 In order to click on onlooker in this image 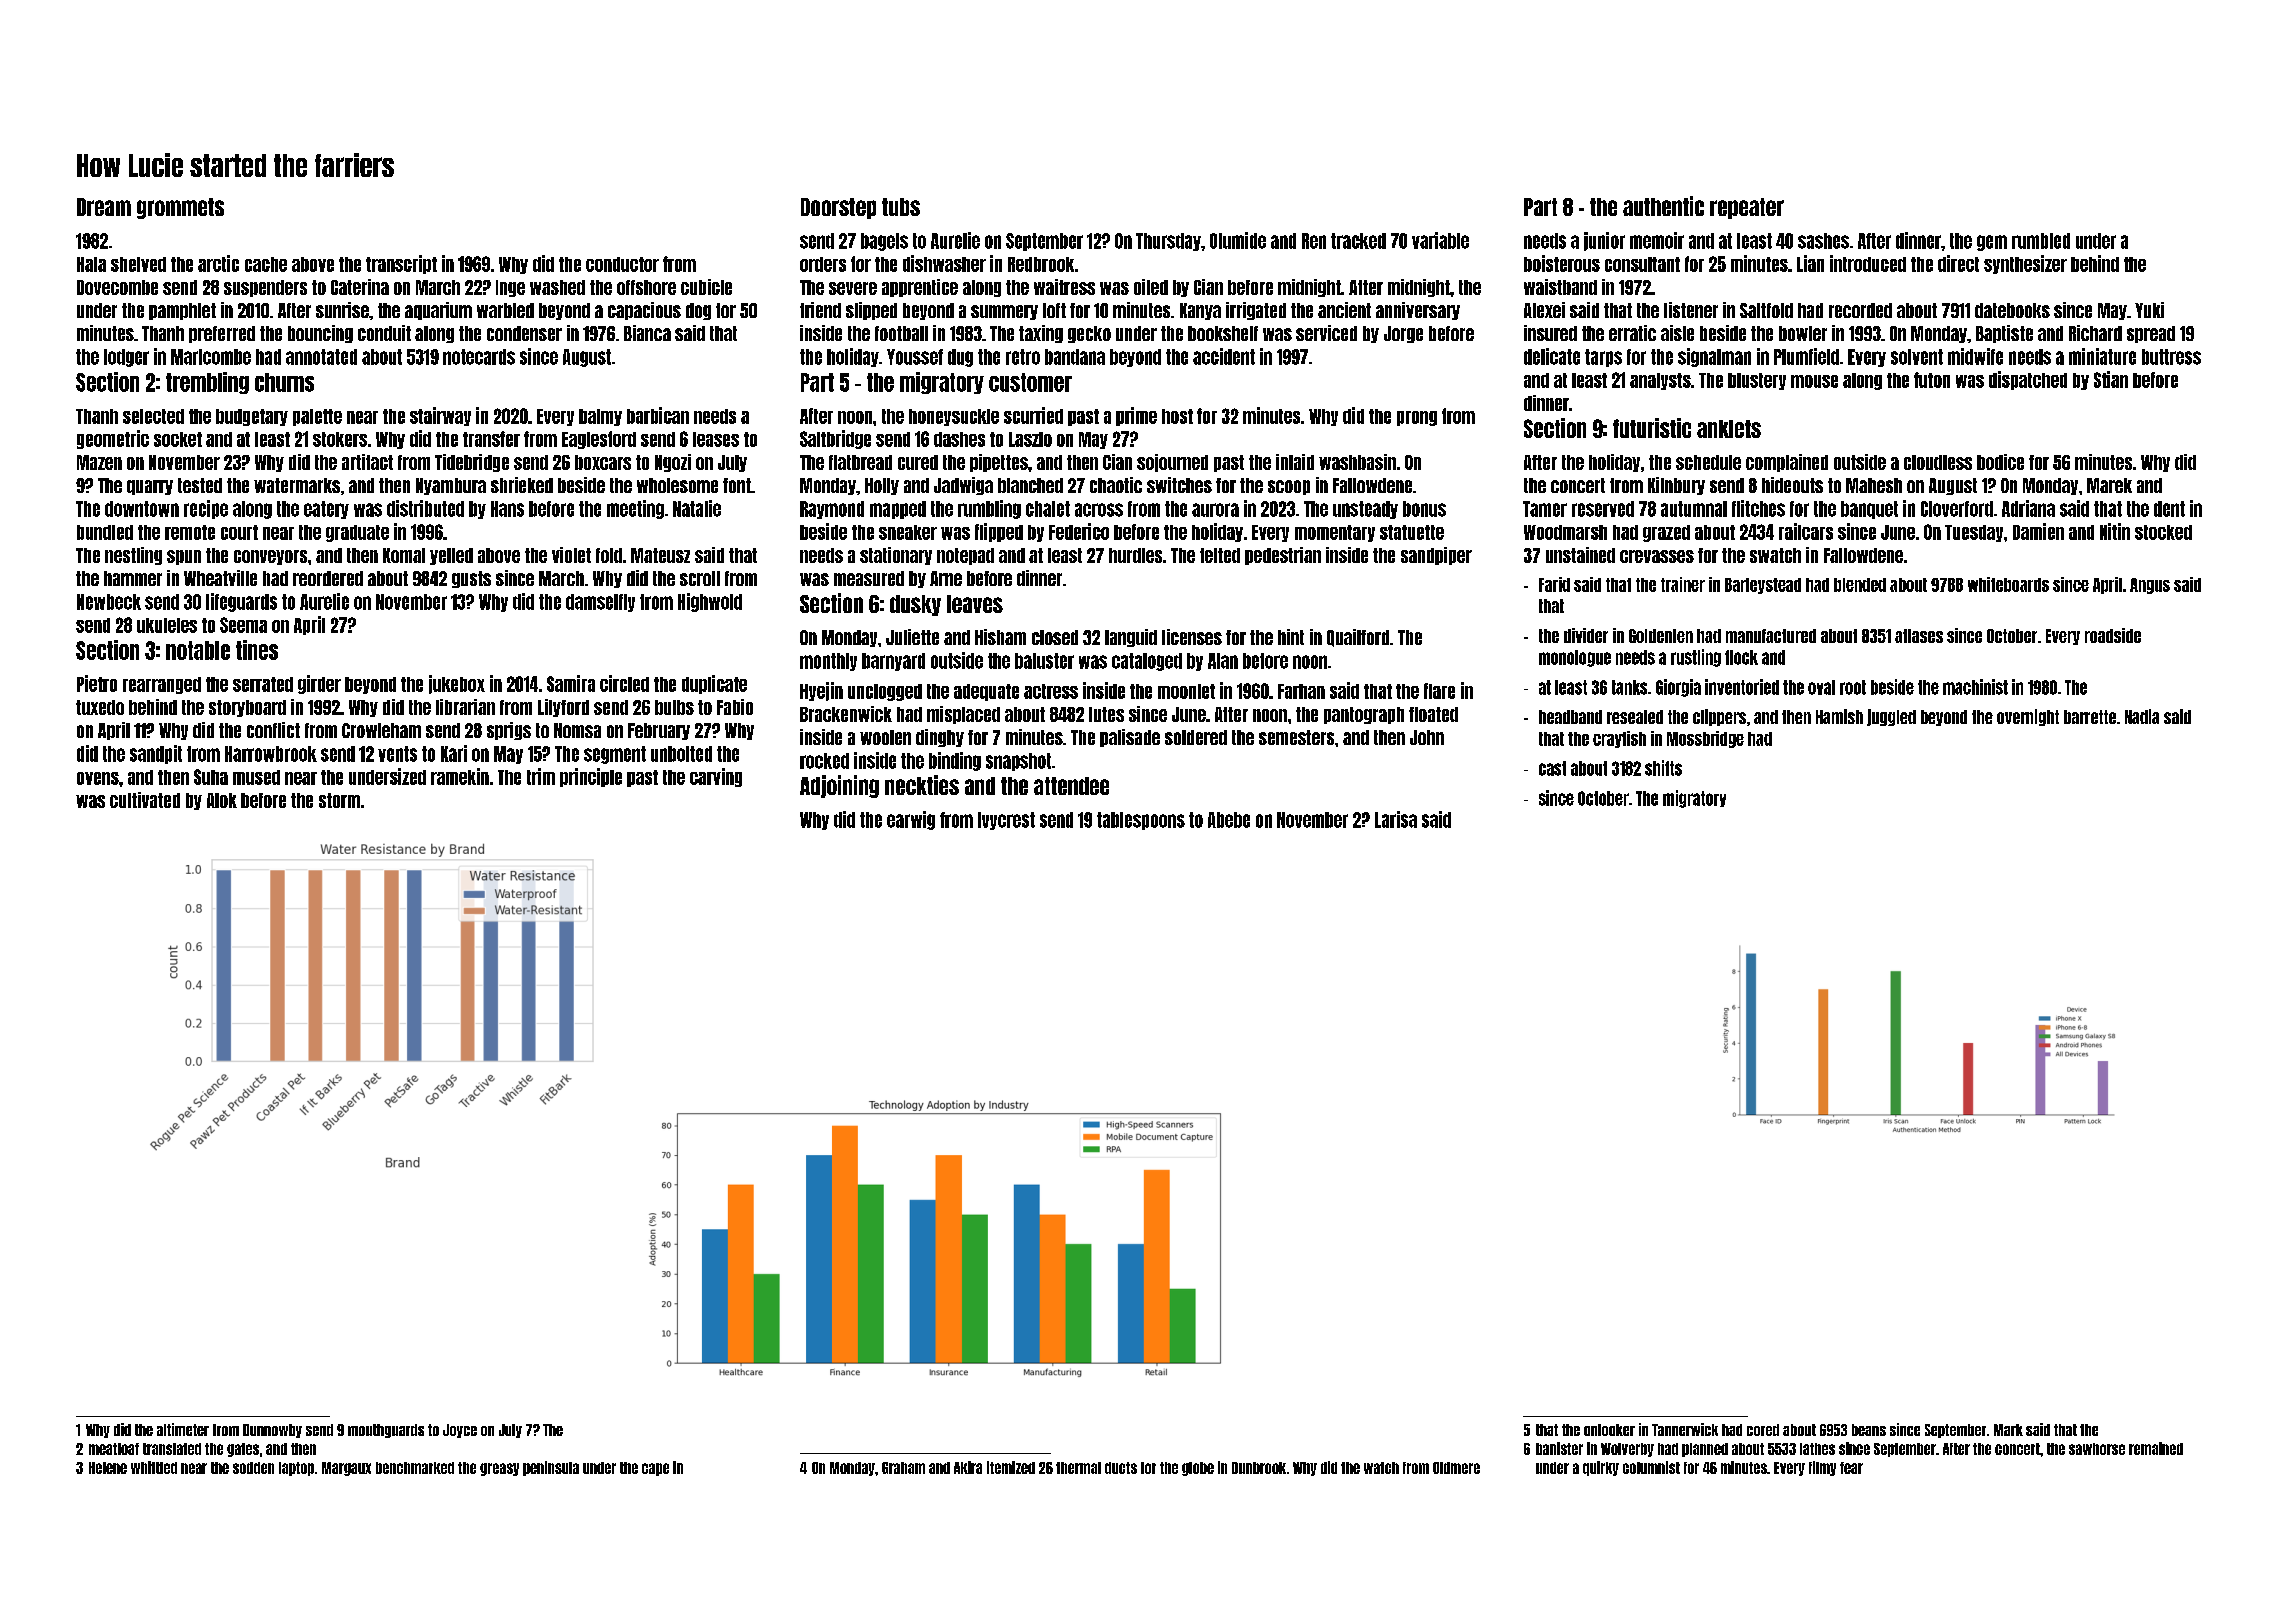, I will do `click(1609, 1430)`.
